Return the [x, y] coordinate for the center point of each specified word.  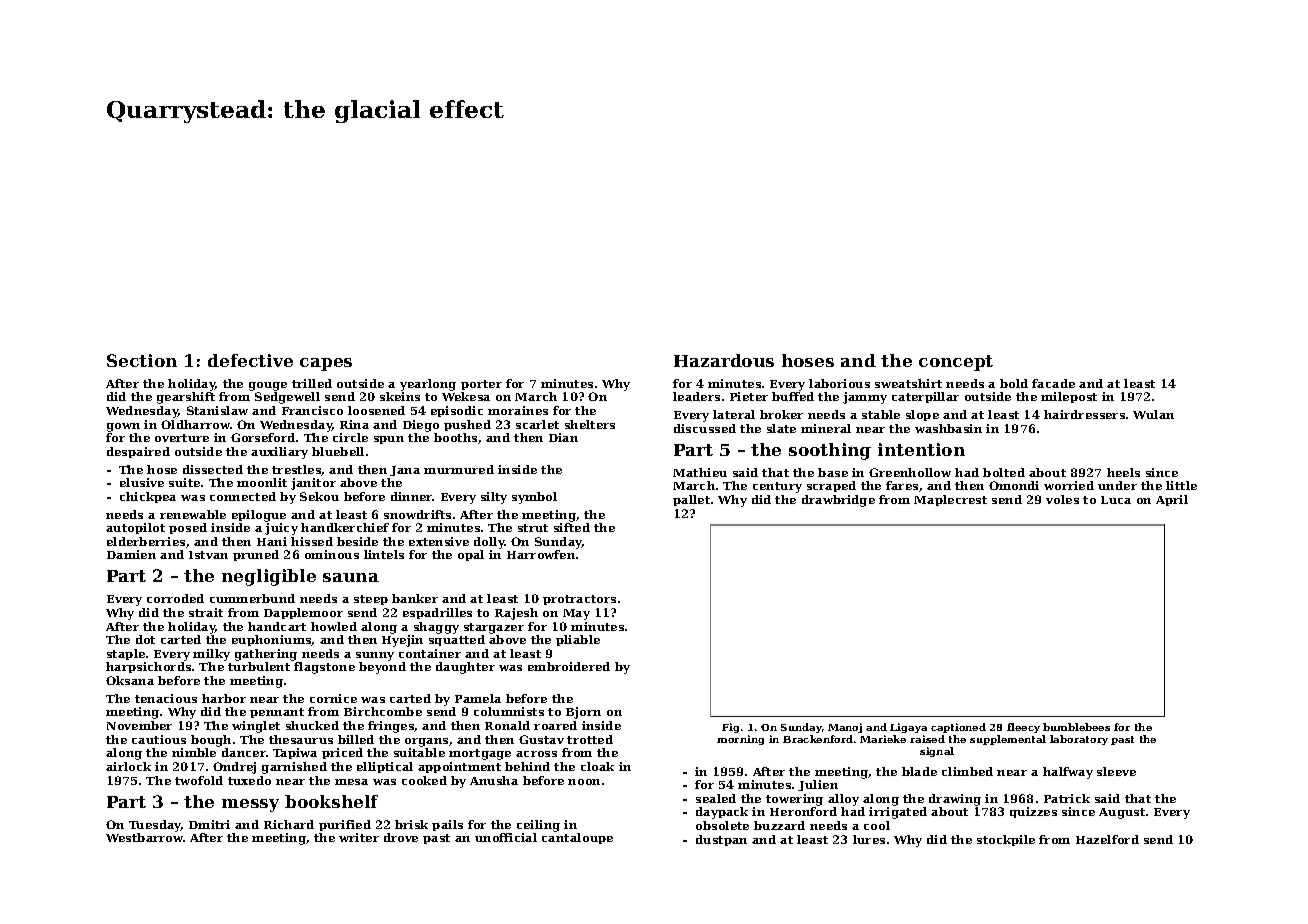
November [139, 725]
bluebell [338, 451]
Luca [1116, 500]
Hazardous [724, 360]
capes [326, 364]
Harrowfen [541, 554]
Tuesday [155, 826]
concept [956, 363]
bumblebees [1076, 727]
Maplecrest [950, 500]
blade [919, 771]
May [576, 614]
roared [555, 725]
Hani [272, 541]
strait [206, 612]
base [833, 472]
